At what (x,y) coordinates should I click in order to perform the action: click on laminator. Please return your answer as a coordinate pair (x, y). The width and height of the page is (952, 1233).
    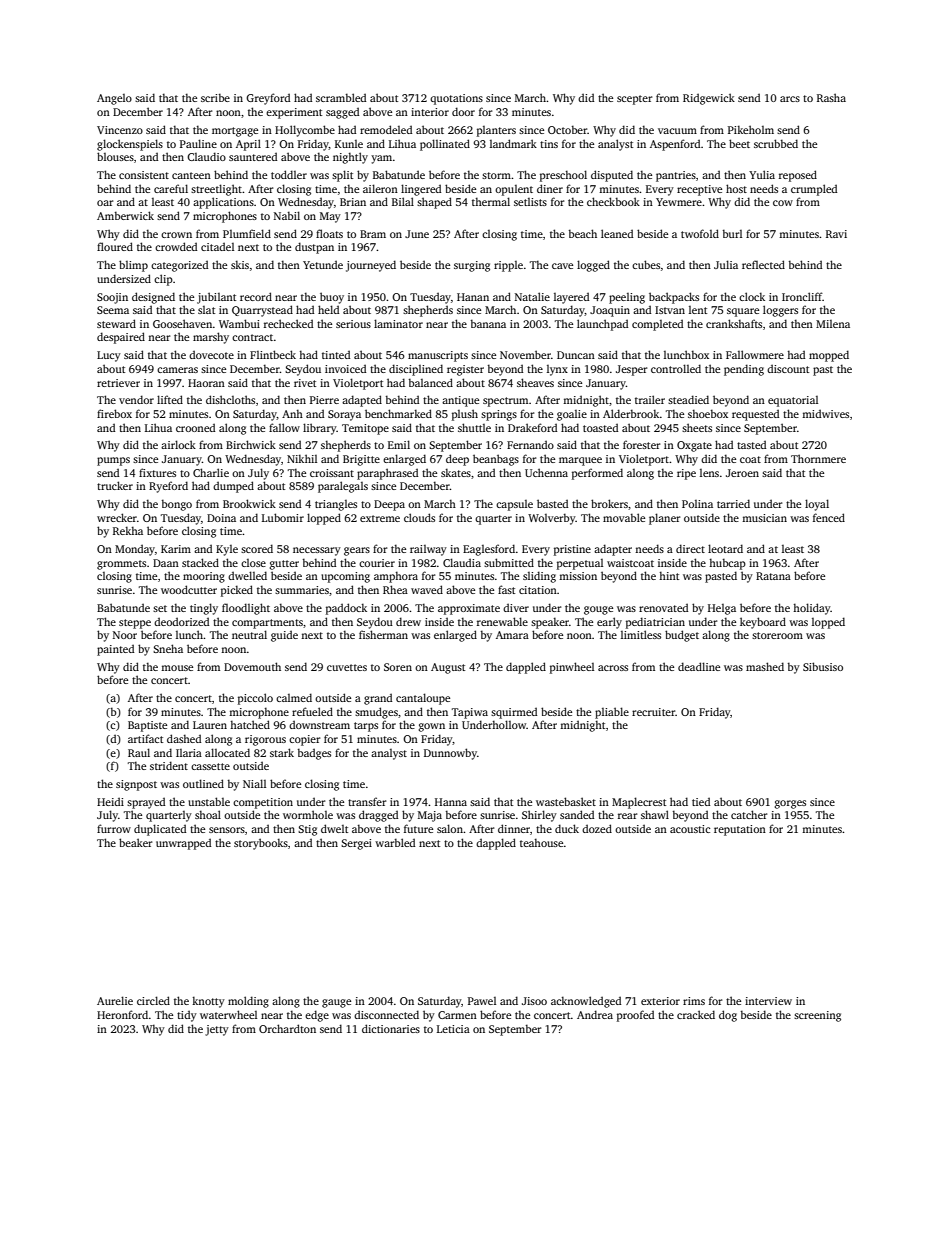
    Looking at the image, I should click on (398, 323).
